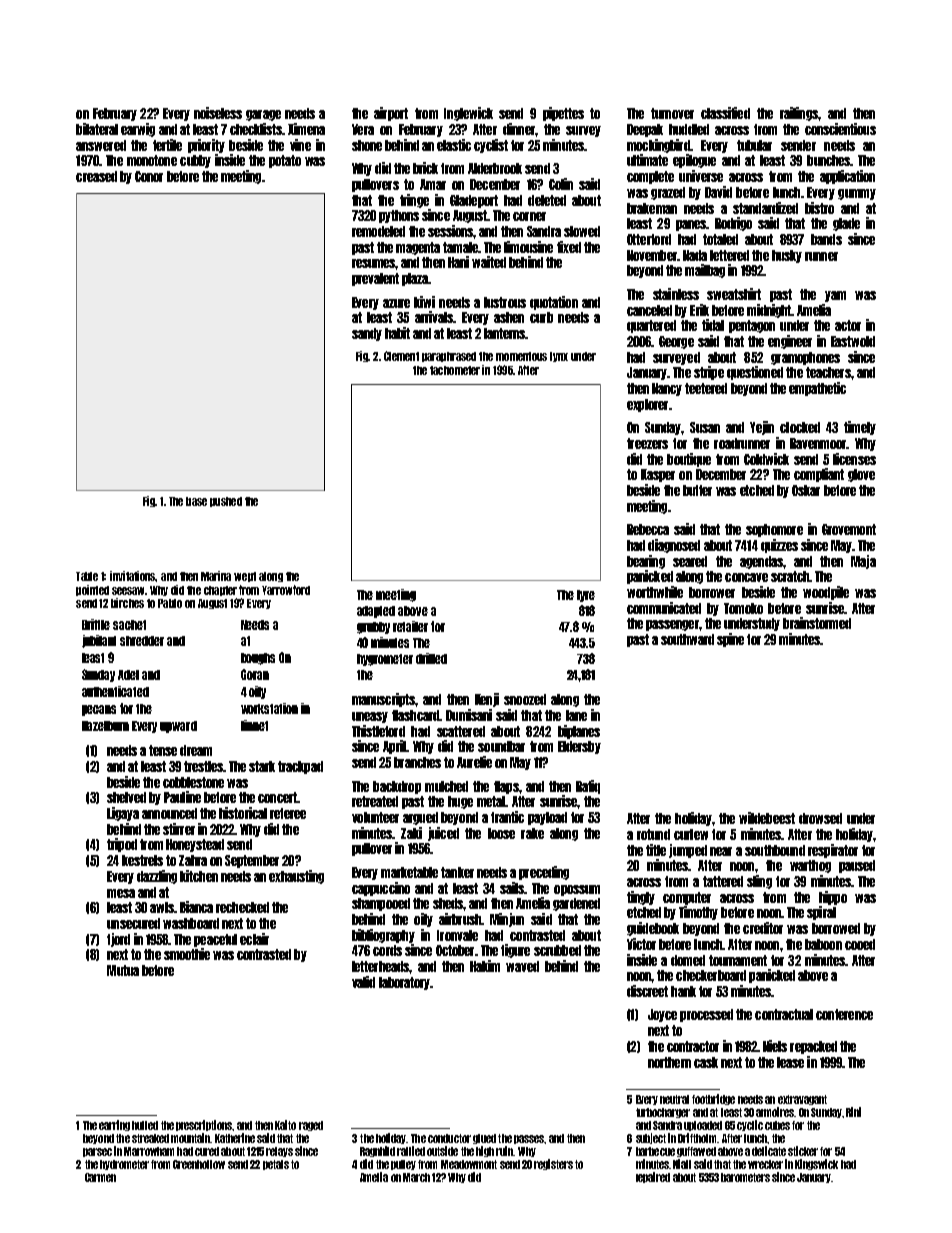  I want to click on Ligaya, so click(123, 814).
